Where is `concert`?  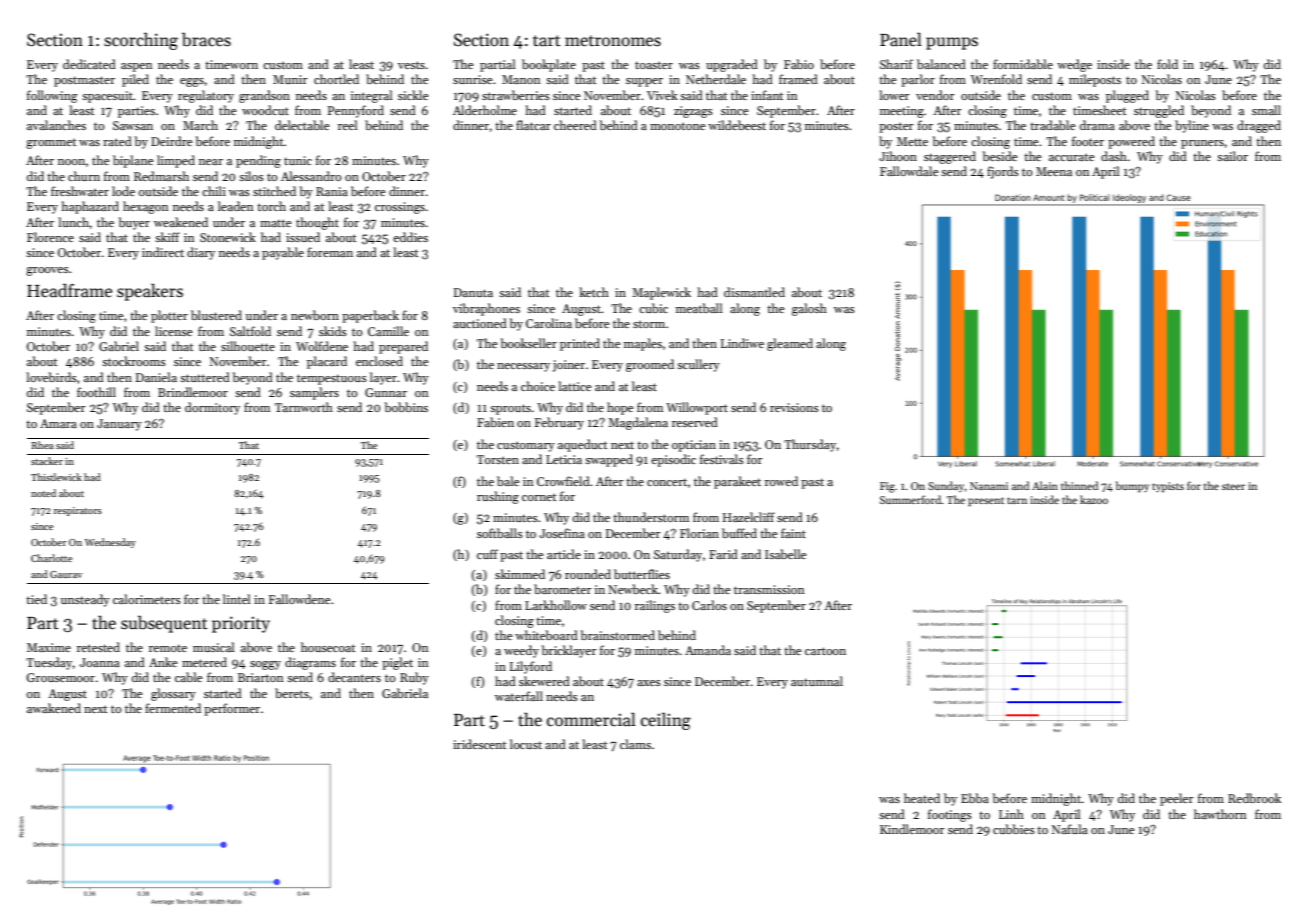
concert is located at coordinates (667, 482).
